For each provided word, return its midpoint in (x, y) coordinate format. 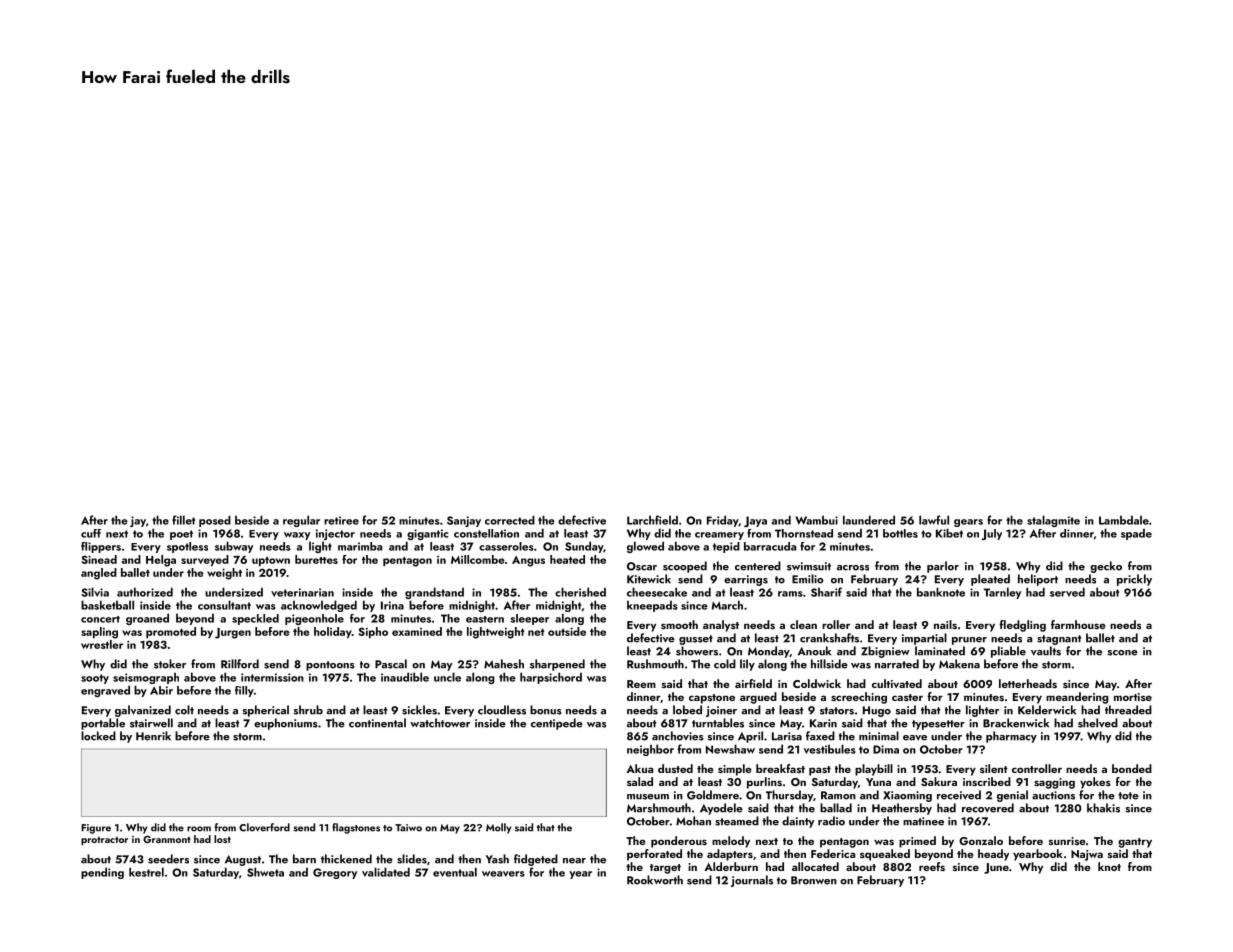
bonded (1132, 768)
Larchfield (652, 520)
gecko (1106, 567)
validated (386, 872)
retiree (341, 520)
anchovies (678, 736)
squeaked (885, 855)
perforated (654, 855)
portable (103, 724)
